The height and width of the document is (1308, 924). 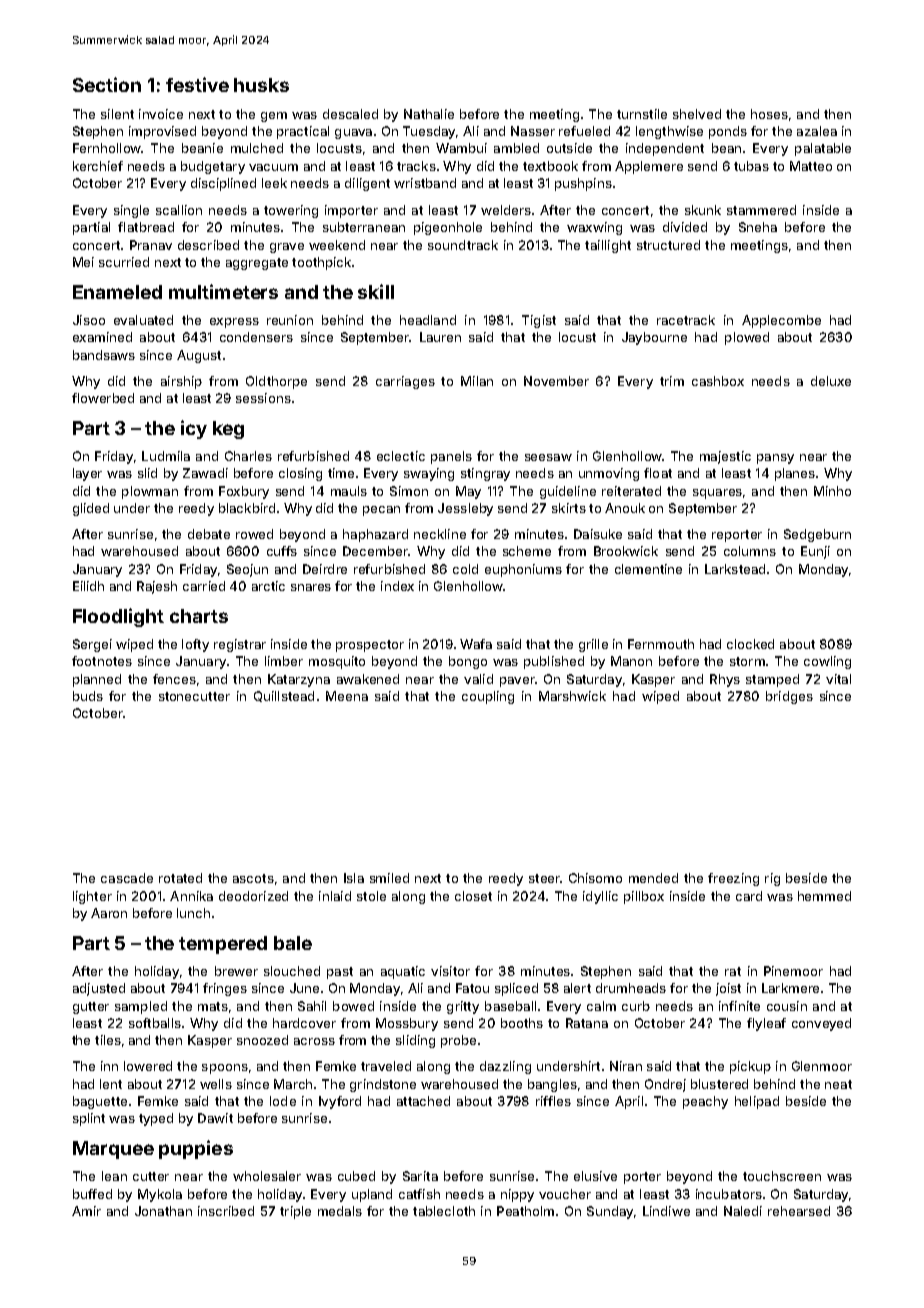 What do you see at coordinates (350, 114) in the document?
I see `descaled` at bounding box center [350, 114].
